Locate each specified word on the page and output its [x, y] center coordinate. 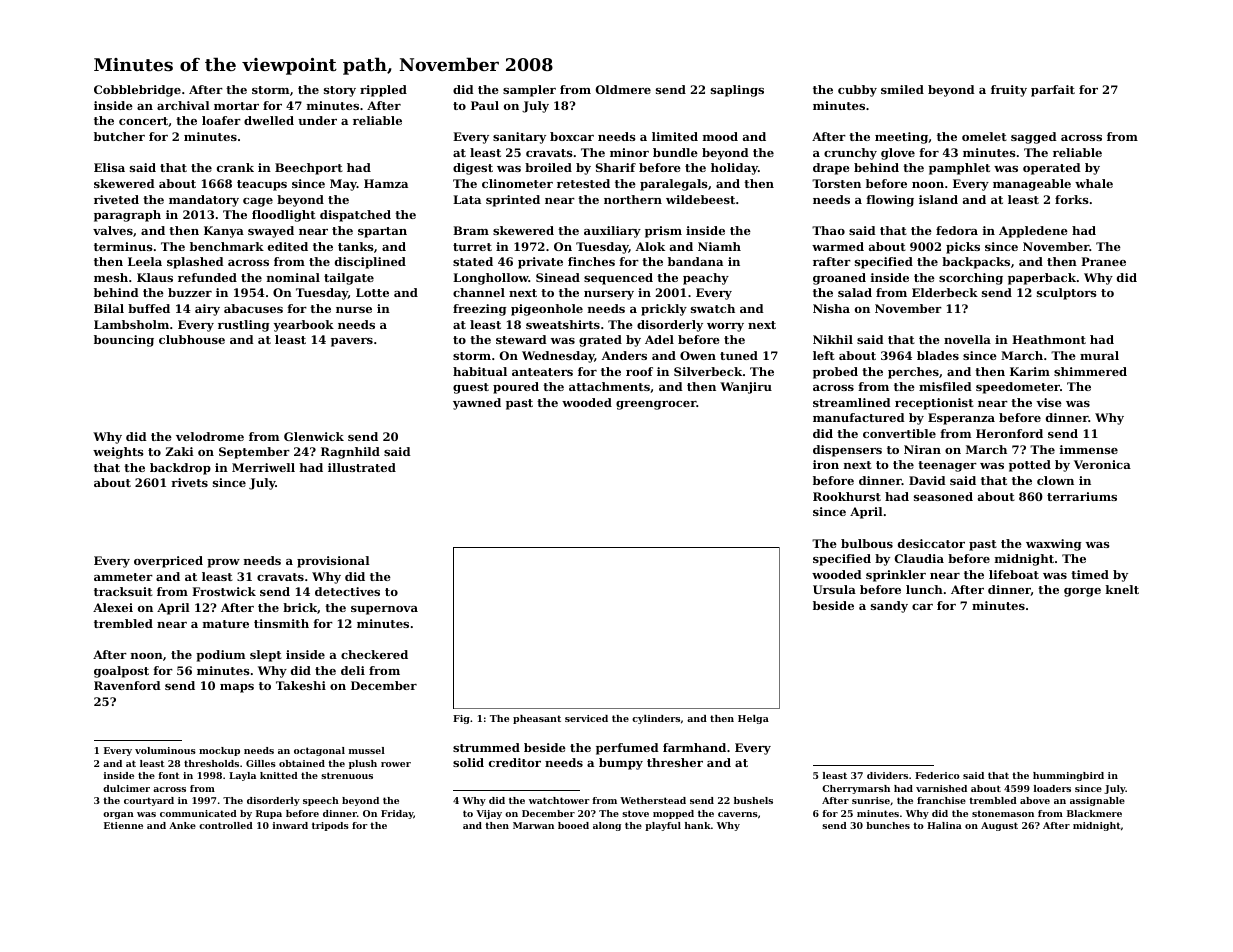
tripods [330, 826]
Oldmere [623, 89]
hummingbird [1068, 776]
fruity [1009, 91]
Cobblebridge [137, 91]
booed [573, 825]
